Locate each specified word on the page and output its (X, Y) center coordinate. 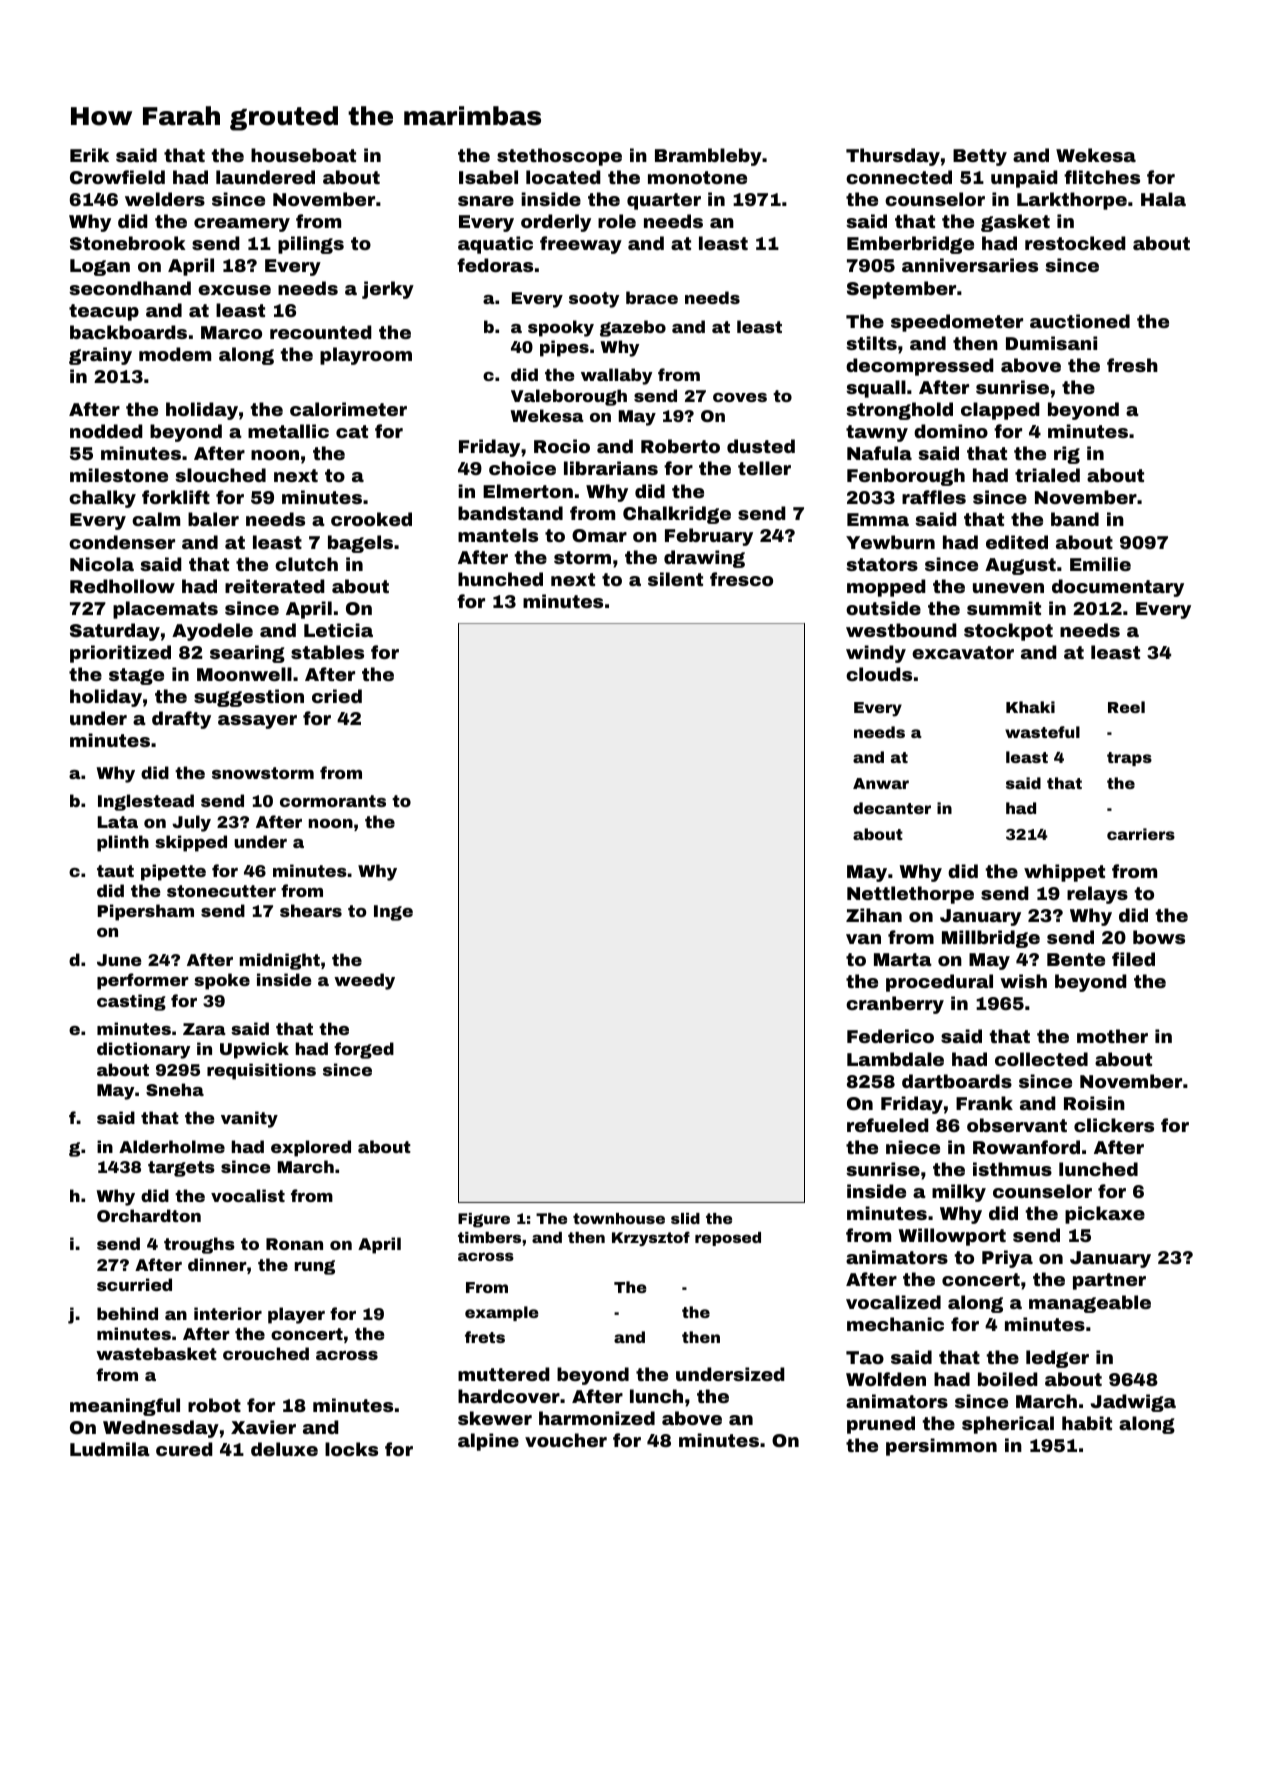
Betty (980, 157)
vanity (249, 1119)
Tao (865, 1357)
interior (228, 1313)
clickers (1114, 1125)
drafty (181, 720)
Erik (89, 155)
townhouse (619, 1218)
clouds (879, 674)
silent (675, 579)
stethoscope (559, 157)
